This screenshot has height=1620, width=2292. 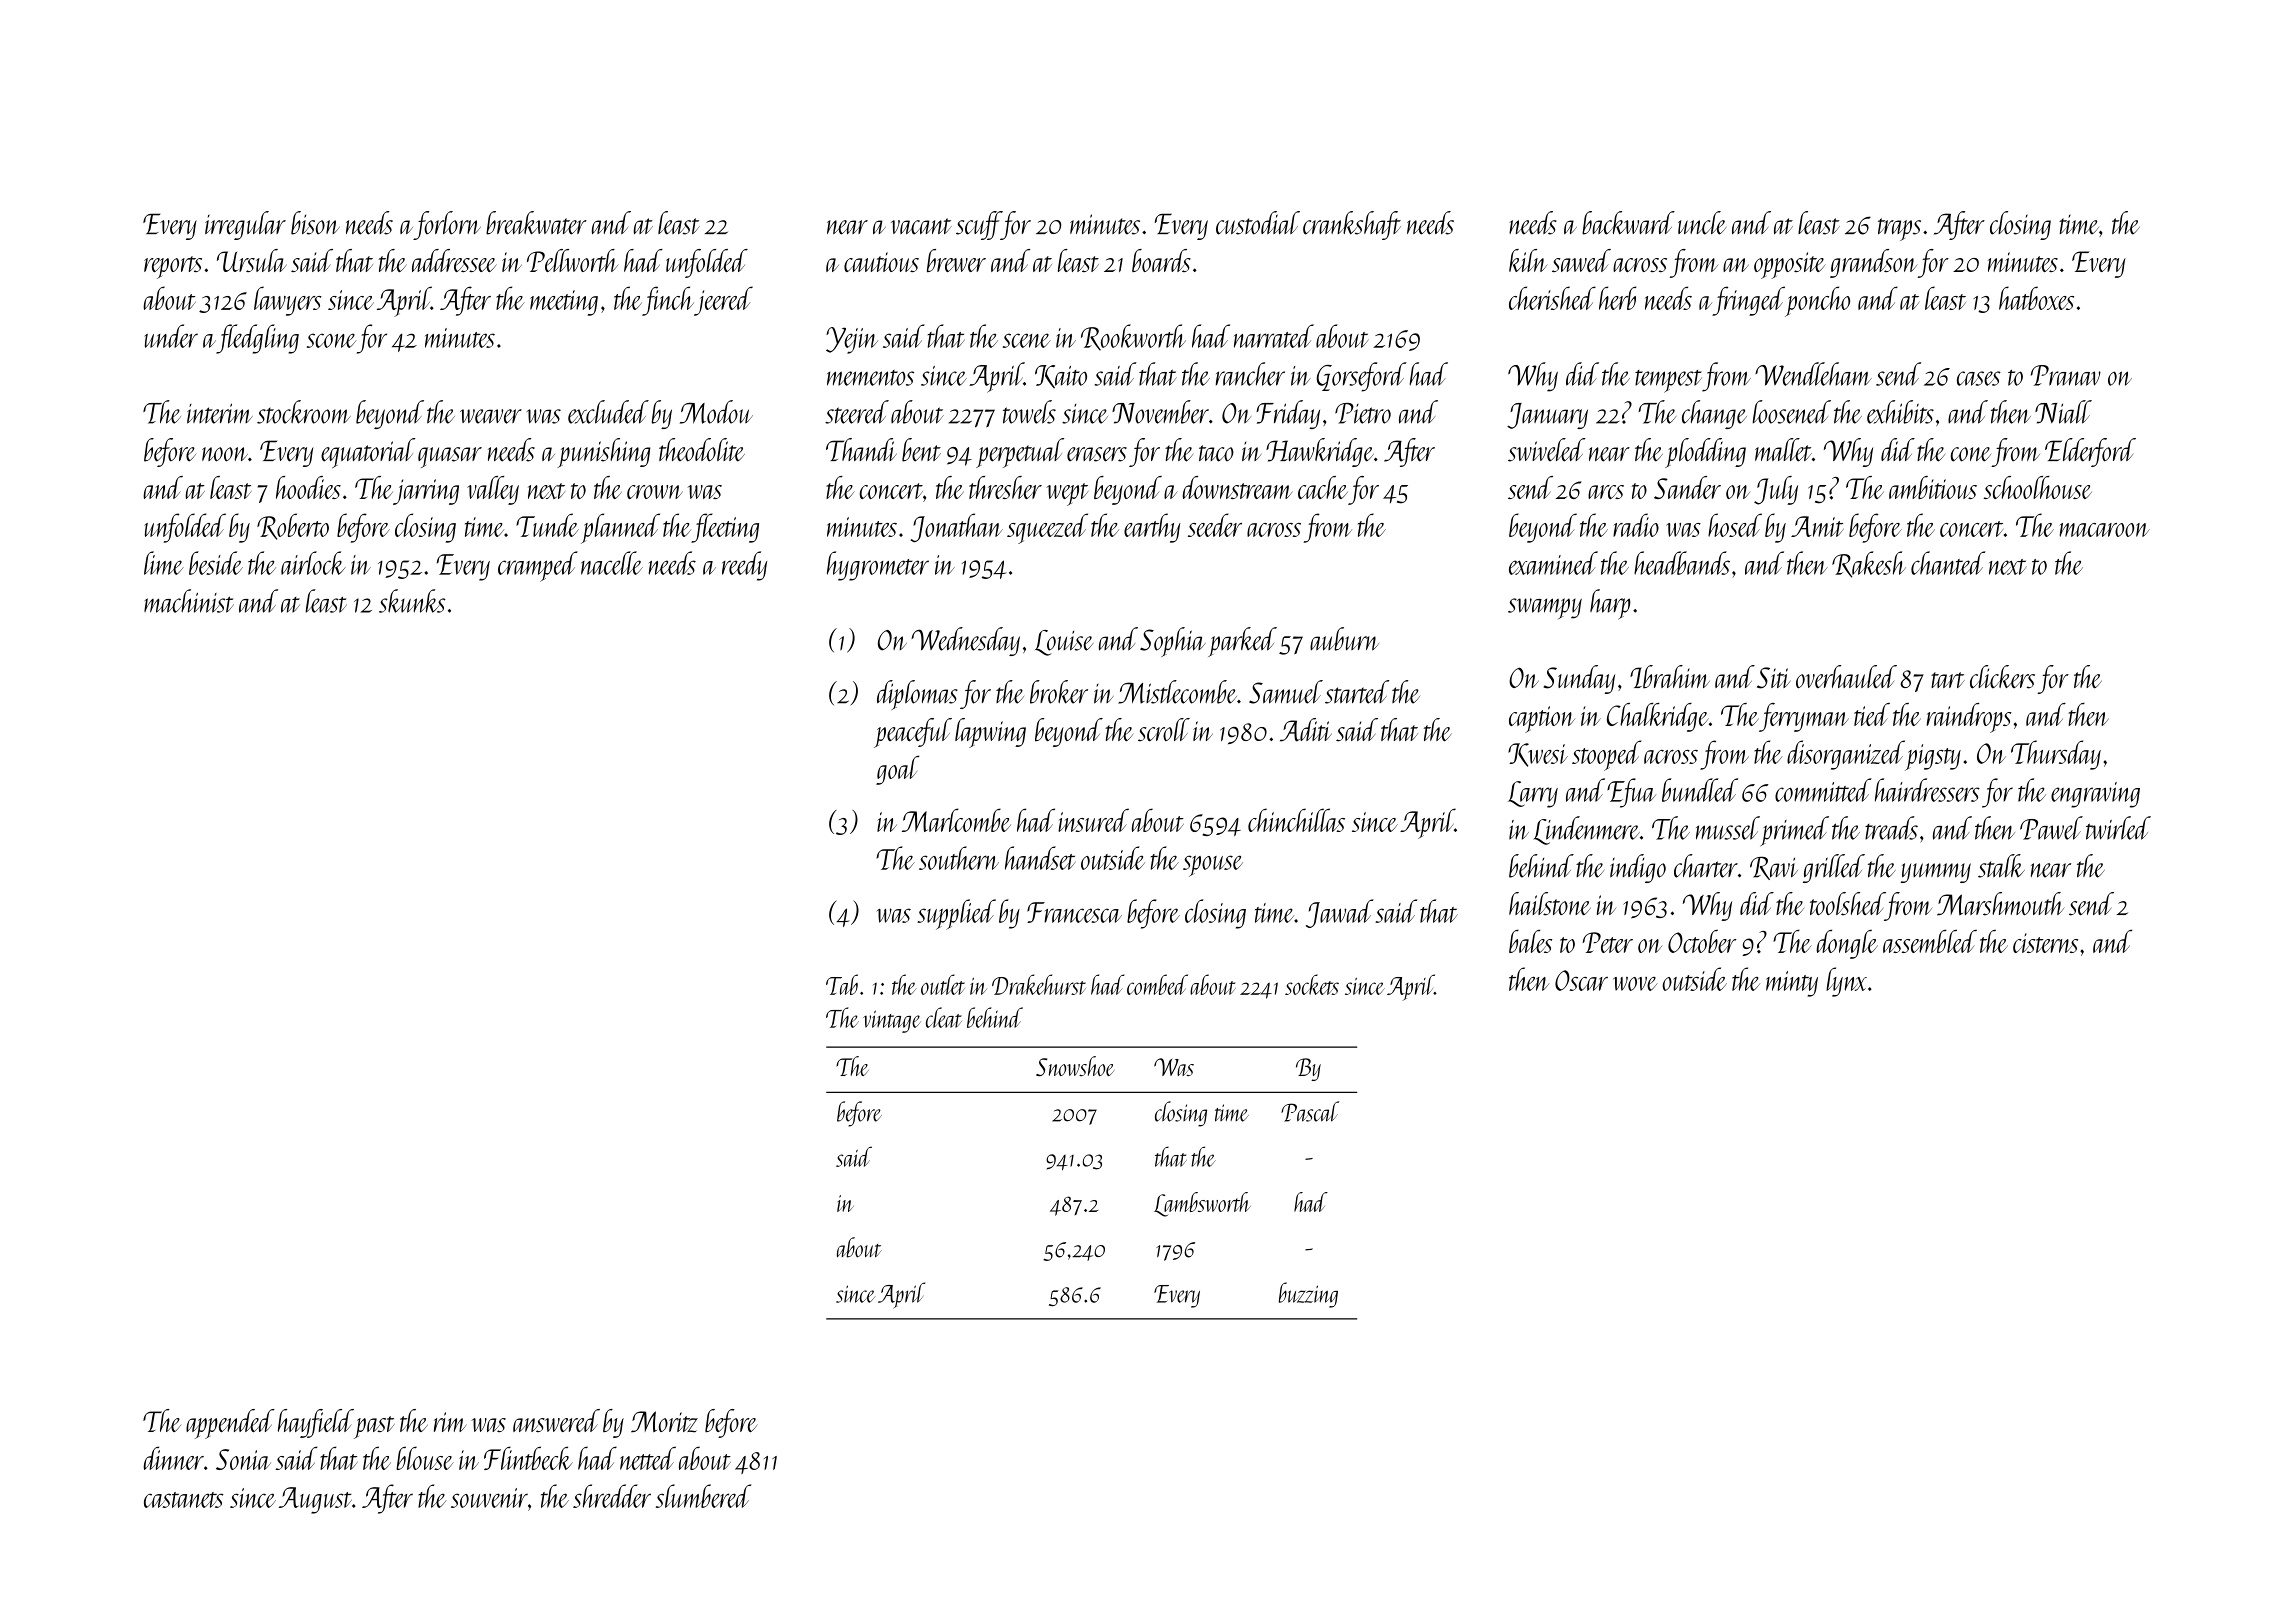 What do you see at coordinates (1610, 604) in the screenshot?
I see `harp` at bounding box center [1610, 604].
